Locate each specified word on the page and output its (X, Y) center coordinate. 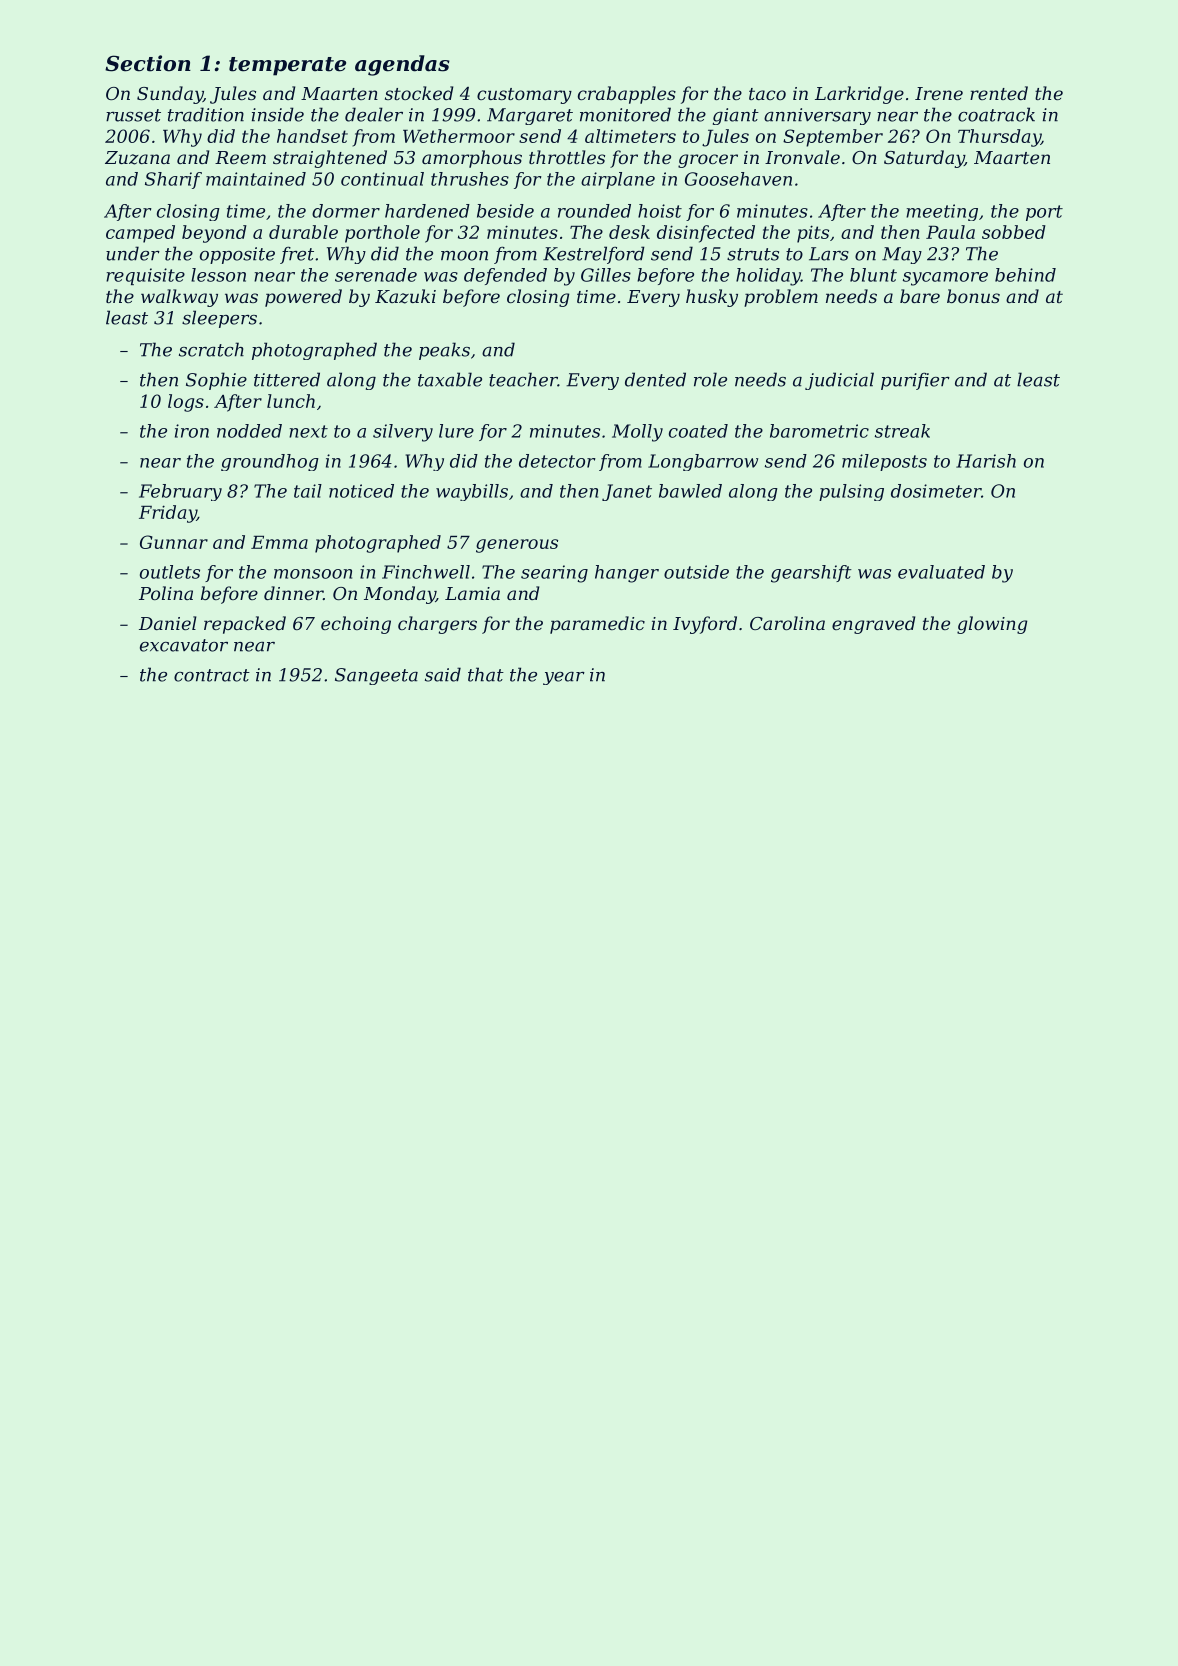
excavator (184, 645)
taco (767, 94)
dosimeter (936, 491)
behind (1025, 275)
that (486, 674)
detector (557, 461)
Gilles (606, 275)
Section (148, 63)
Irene (939, 93)
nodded (249, 431)
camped (140, 234)
